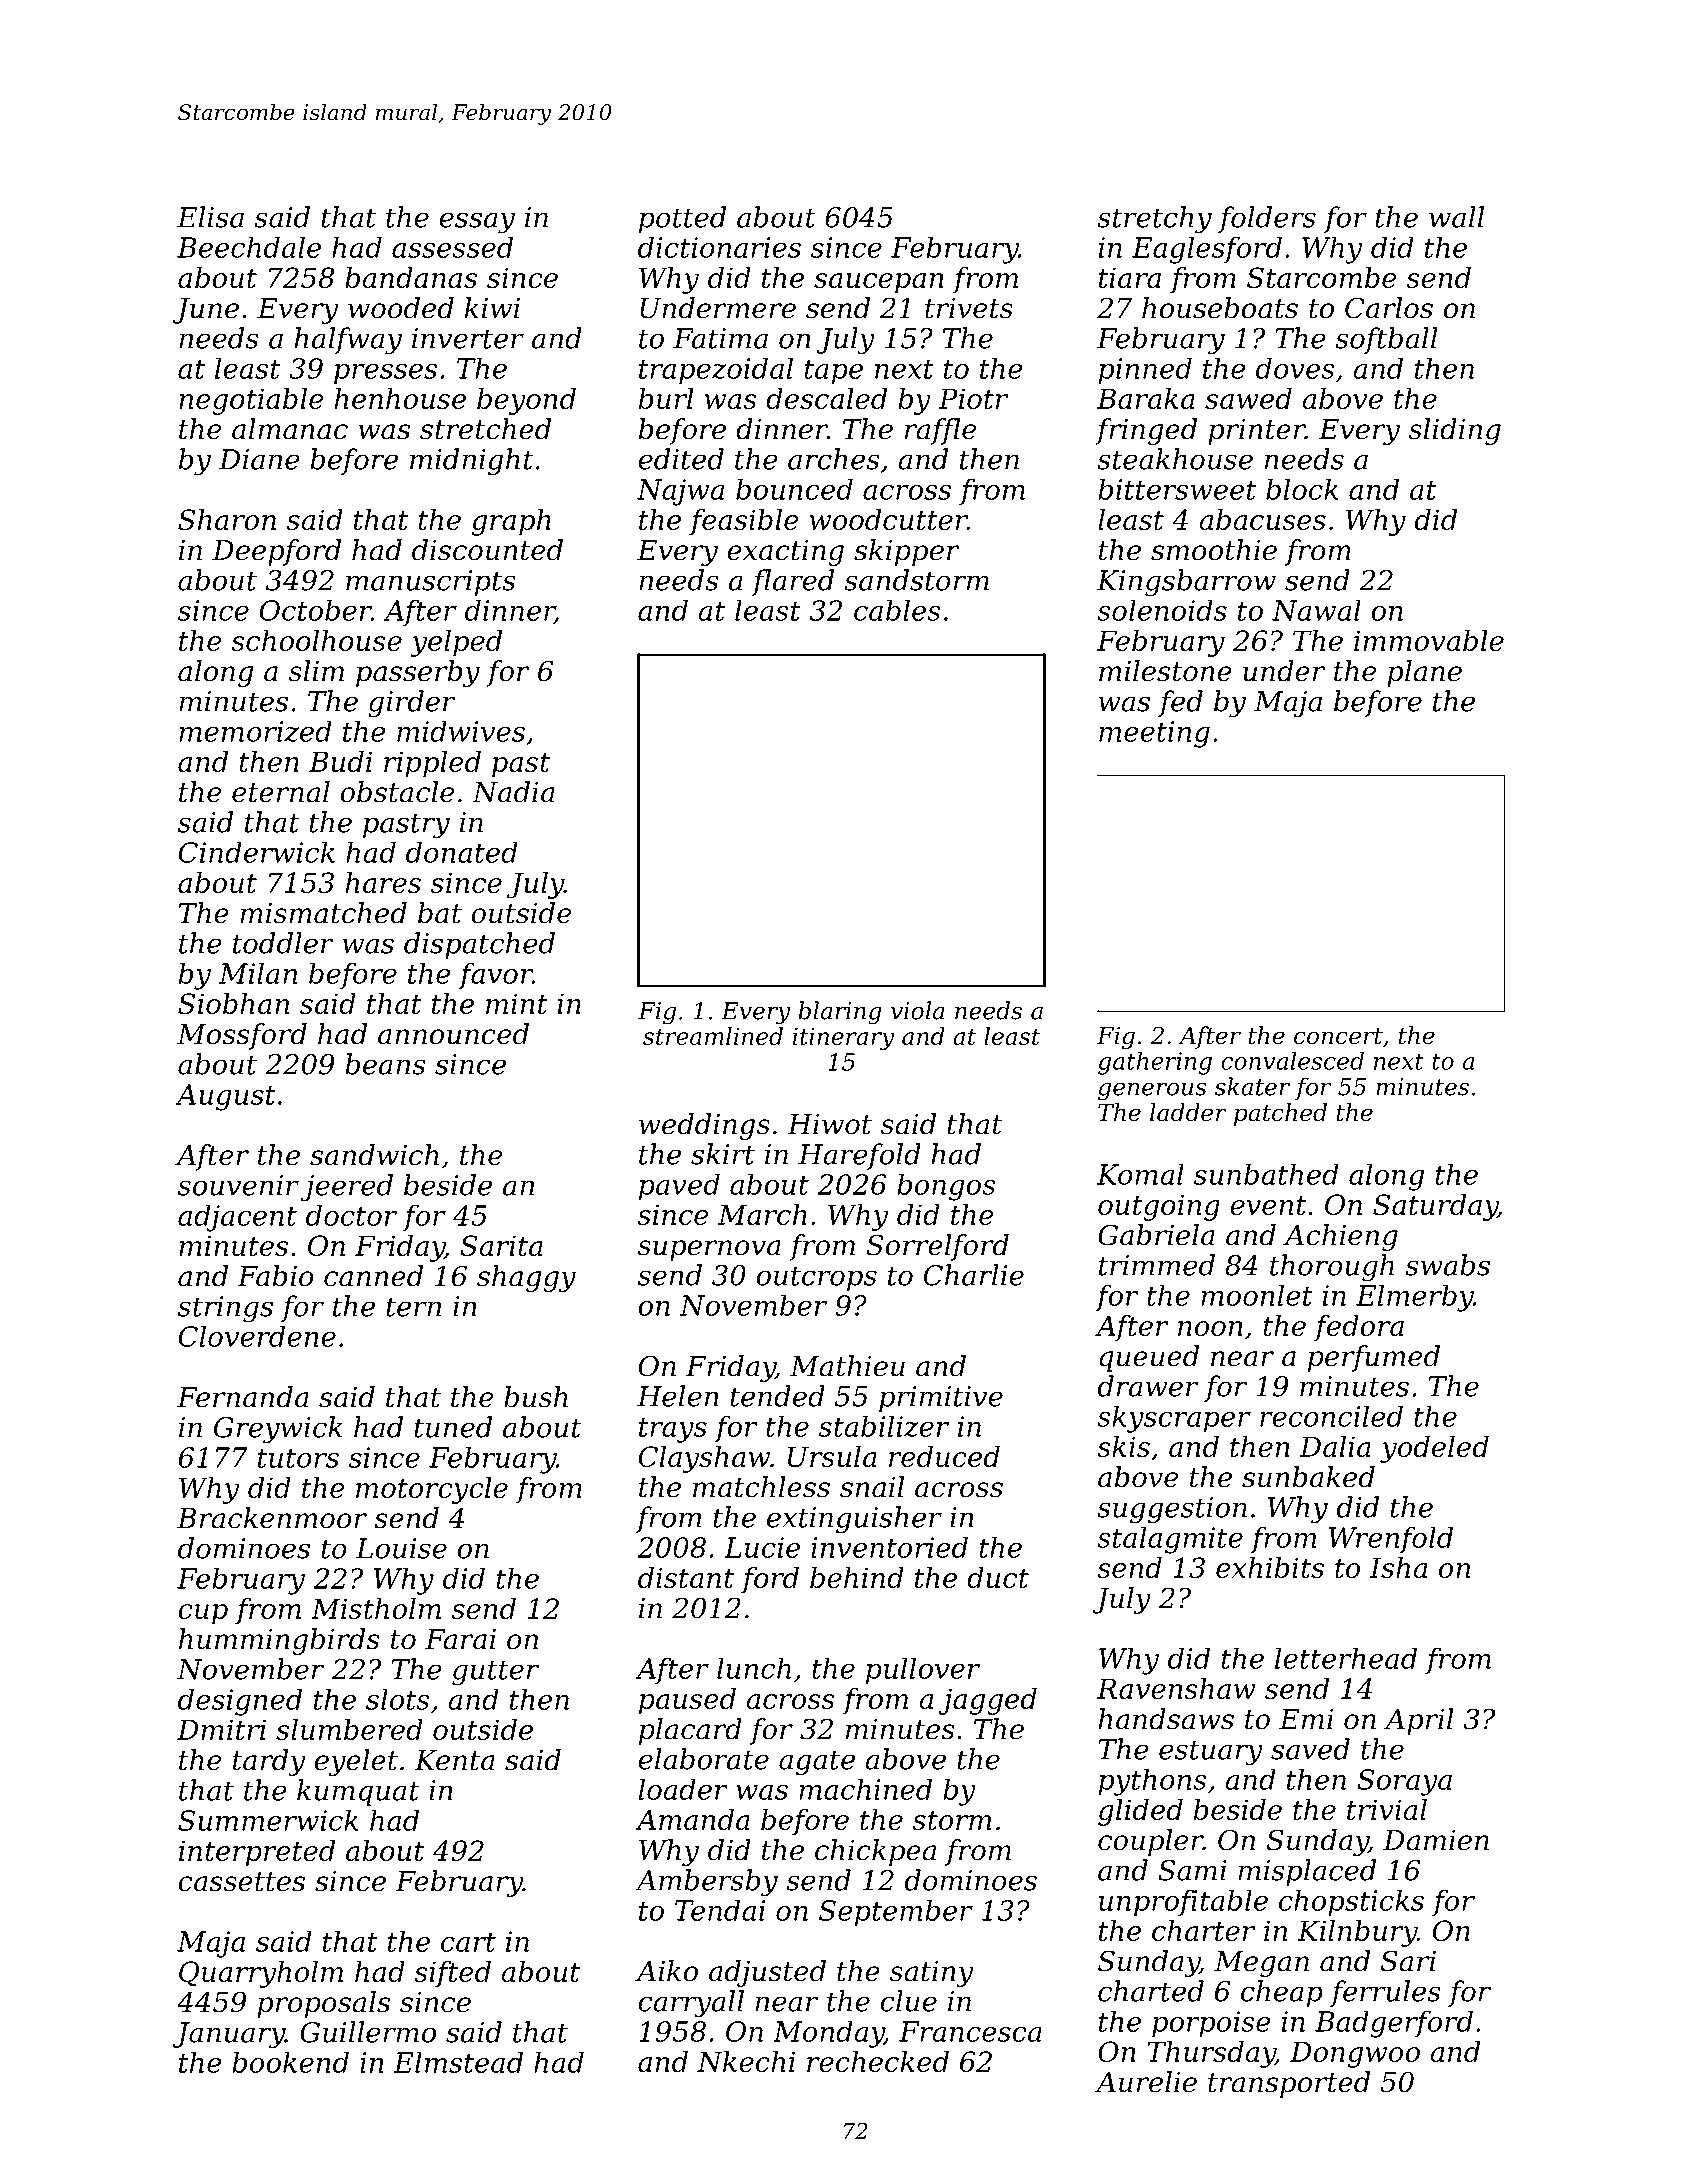 The width and height of the image is (1683, 2178). I want to click on January, so click(229, 2035).
